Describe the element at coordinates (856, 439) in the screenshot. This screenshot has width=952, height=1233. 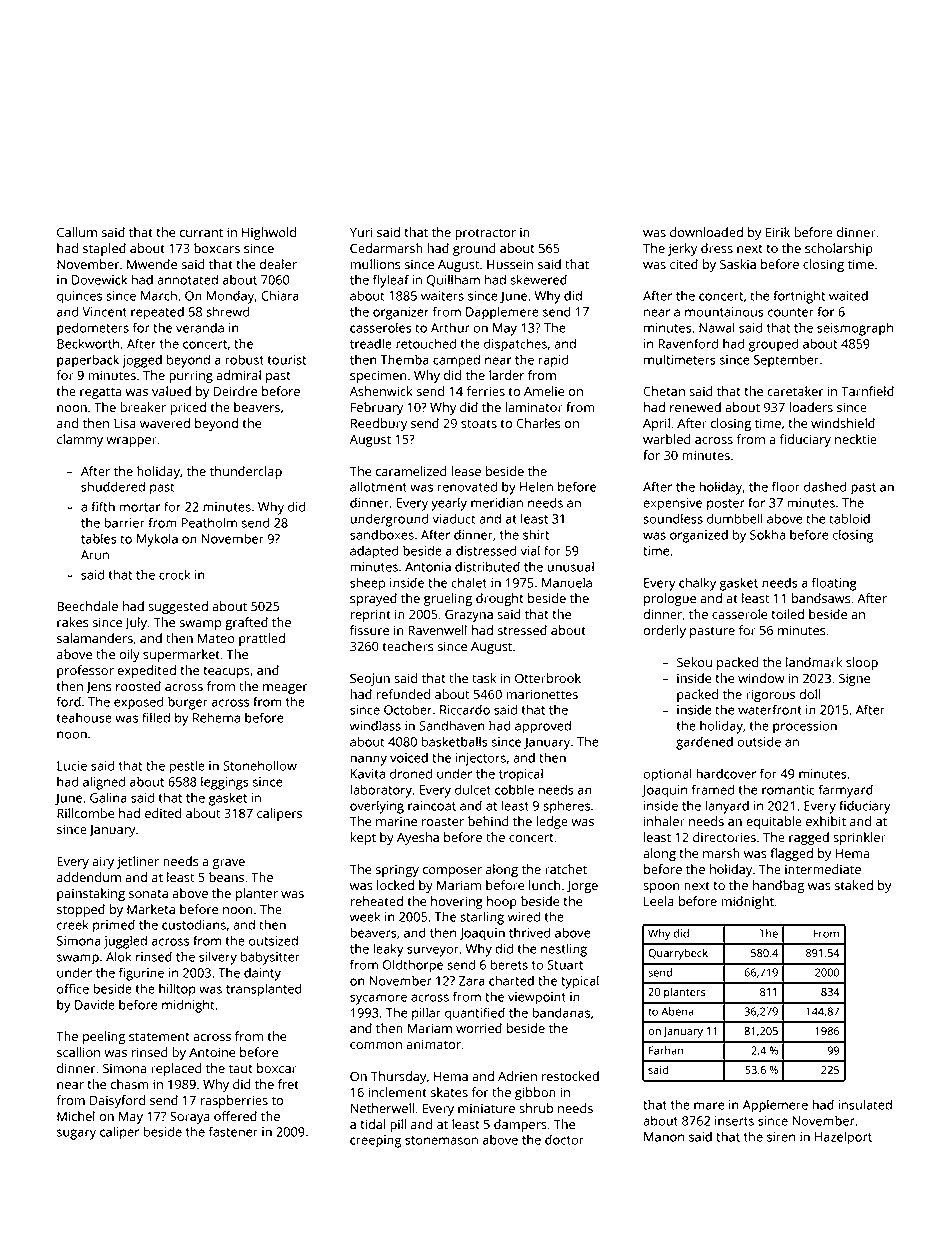
I see `necktie` at that location.
